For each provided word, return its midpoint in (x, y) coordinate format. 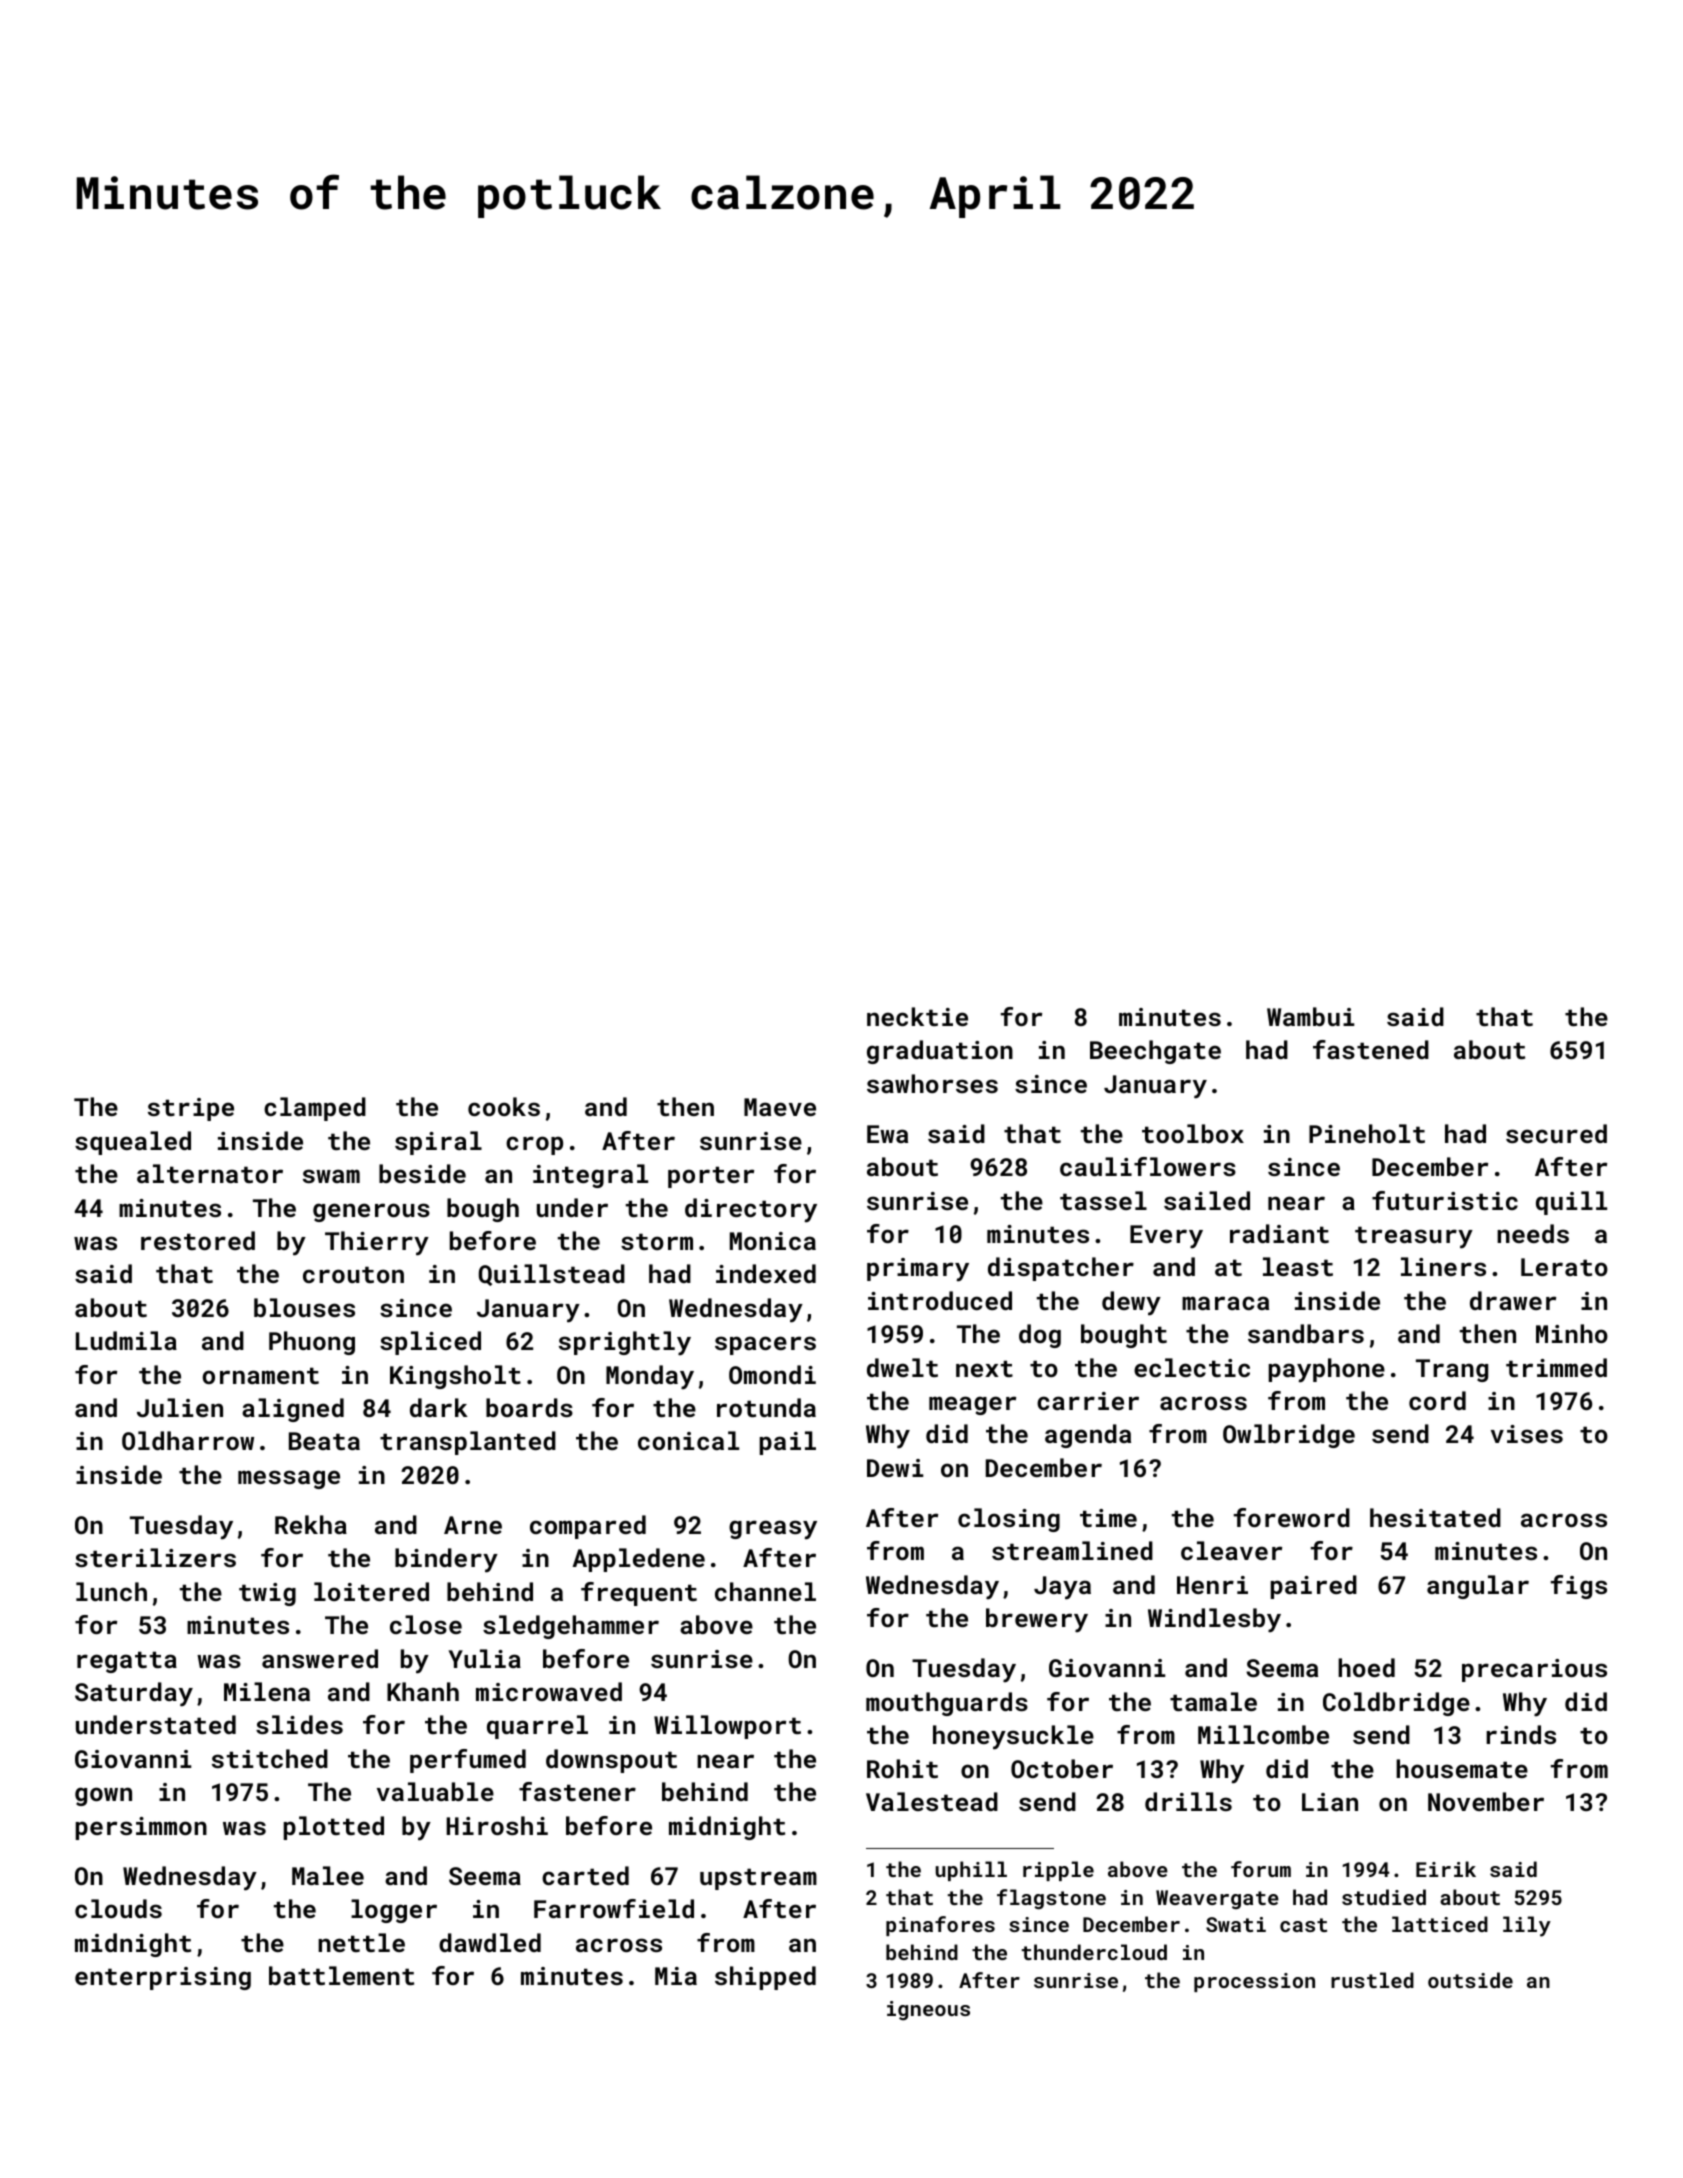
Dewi (895, 1468)
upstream (758, 1879)
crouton (353, 1274)
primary (918, 1270)
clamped (315, 1109)
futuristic (1445, 1200)
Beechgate (1155, 1052)
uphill (971, 1871)
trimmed (1556, 1367)
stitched (270, 1758)
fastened (1371, 1049)
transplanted (468, 1443)
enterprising (163, 1978)
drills (1188, 1801)
